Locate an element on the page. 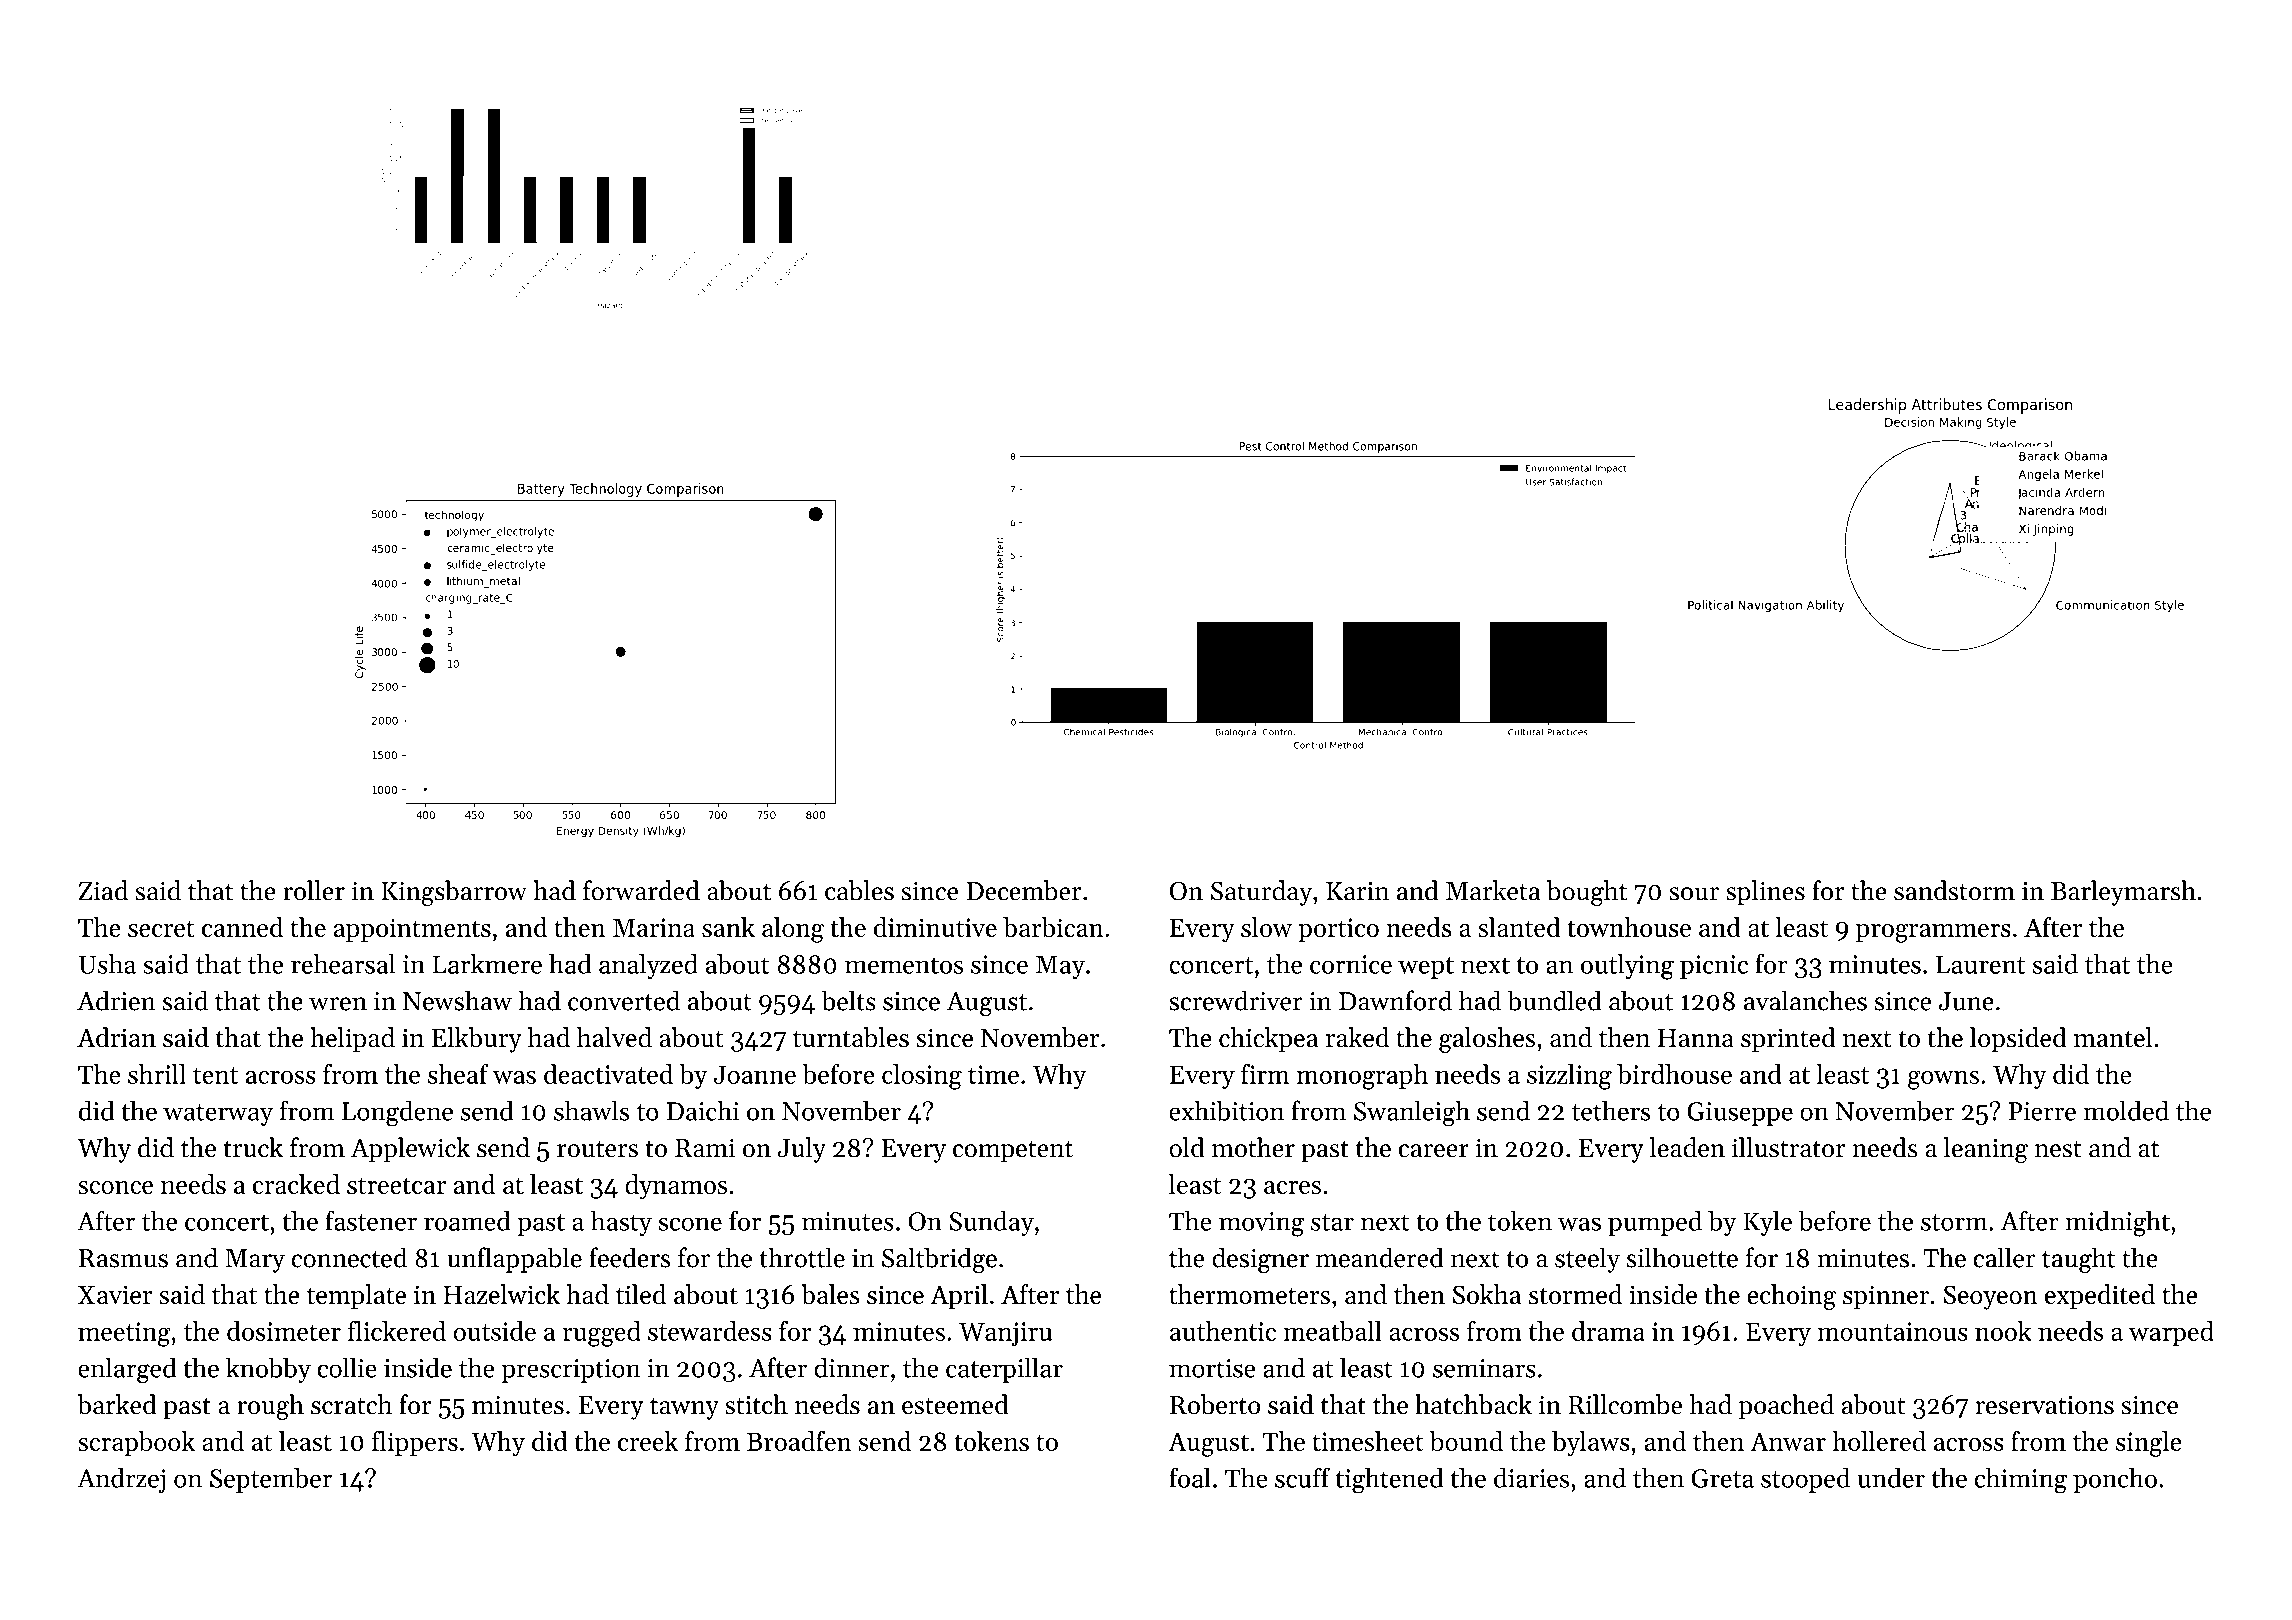  cables is located at coordinates (859, 890).
